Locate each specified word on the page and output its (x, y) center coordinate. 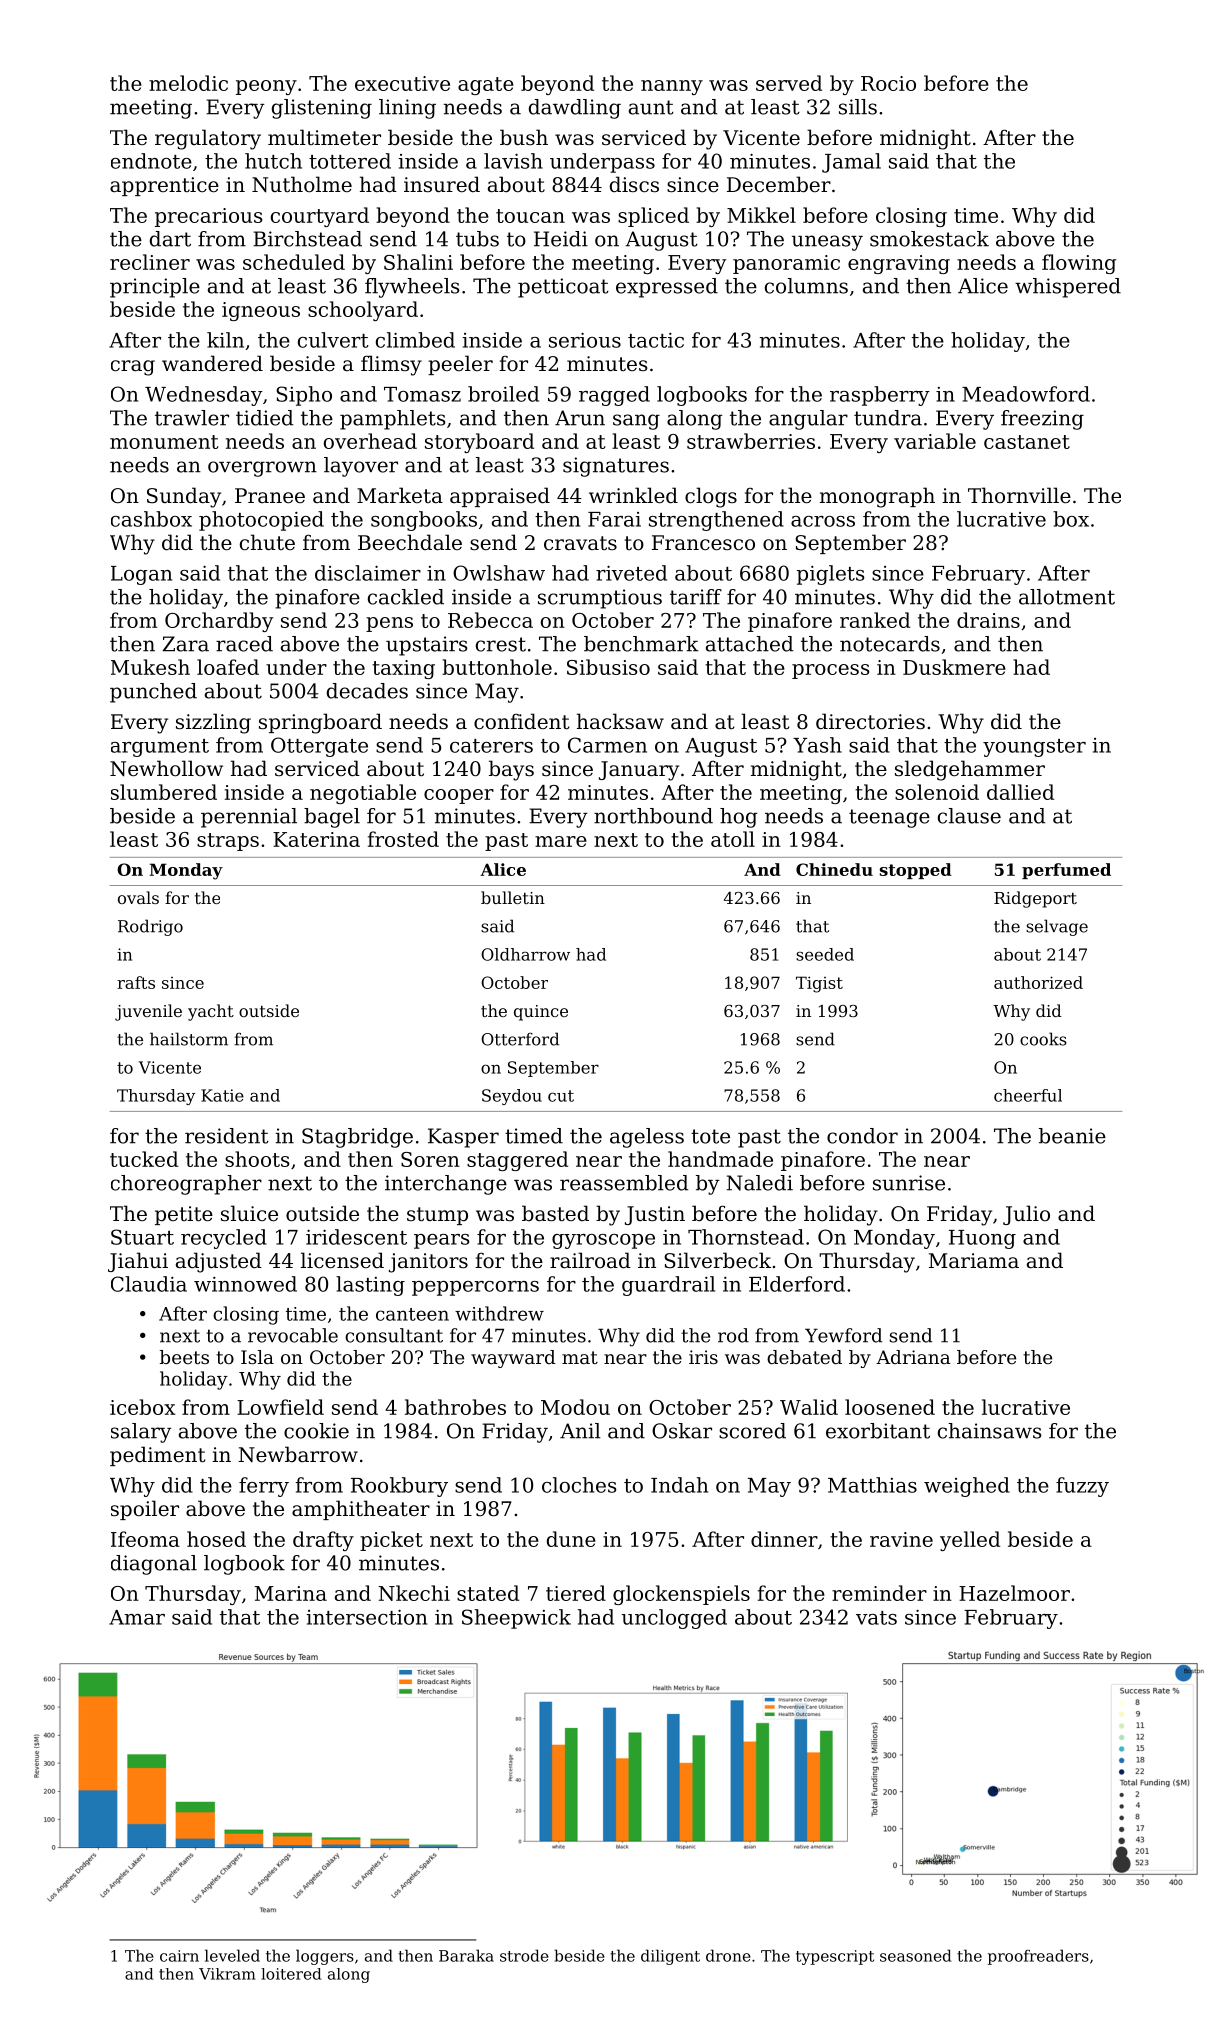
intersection (366, 1617)
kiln (225, 340)
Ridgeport (1035, 899)
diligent (670, 1957)
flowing (1079, 264)
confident (521, 721)
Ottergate (319, 747)
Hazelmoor (1014, 1593)
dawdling (575, 109)
